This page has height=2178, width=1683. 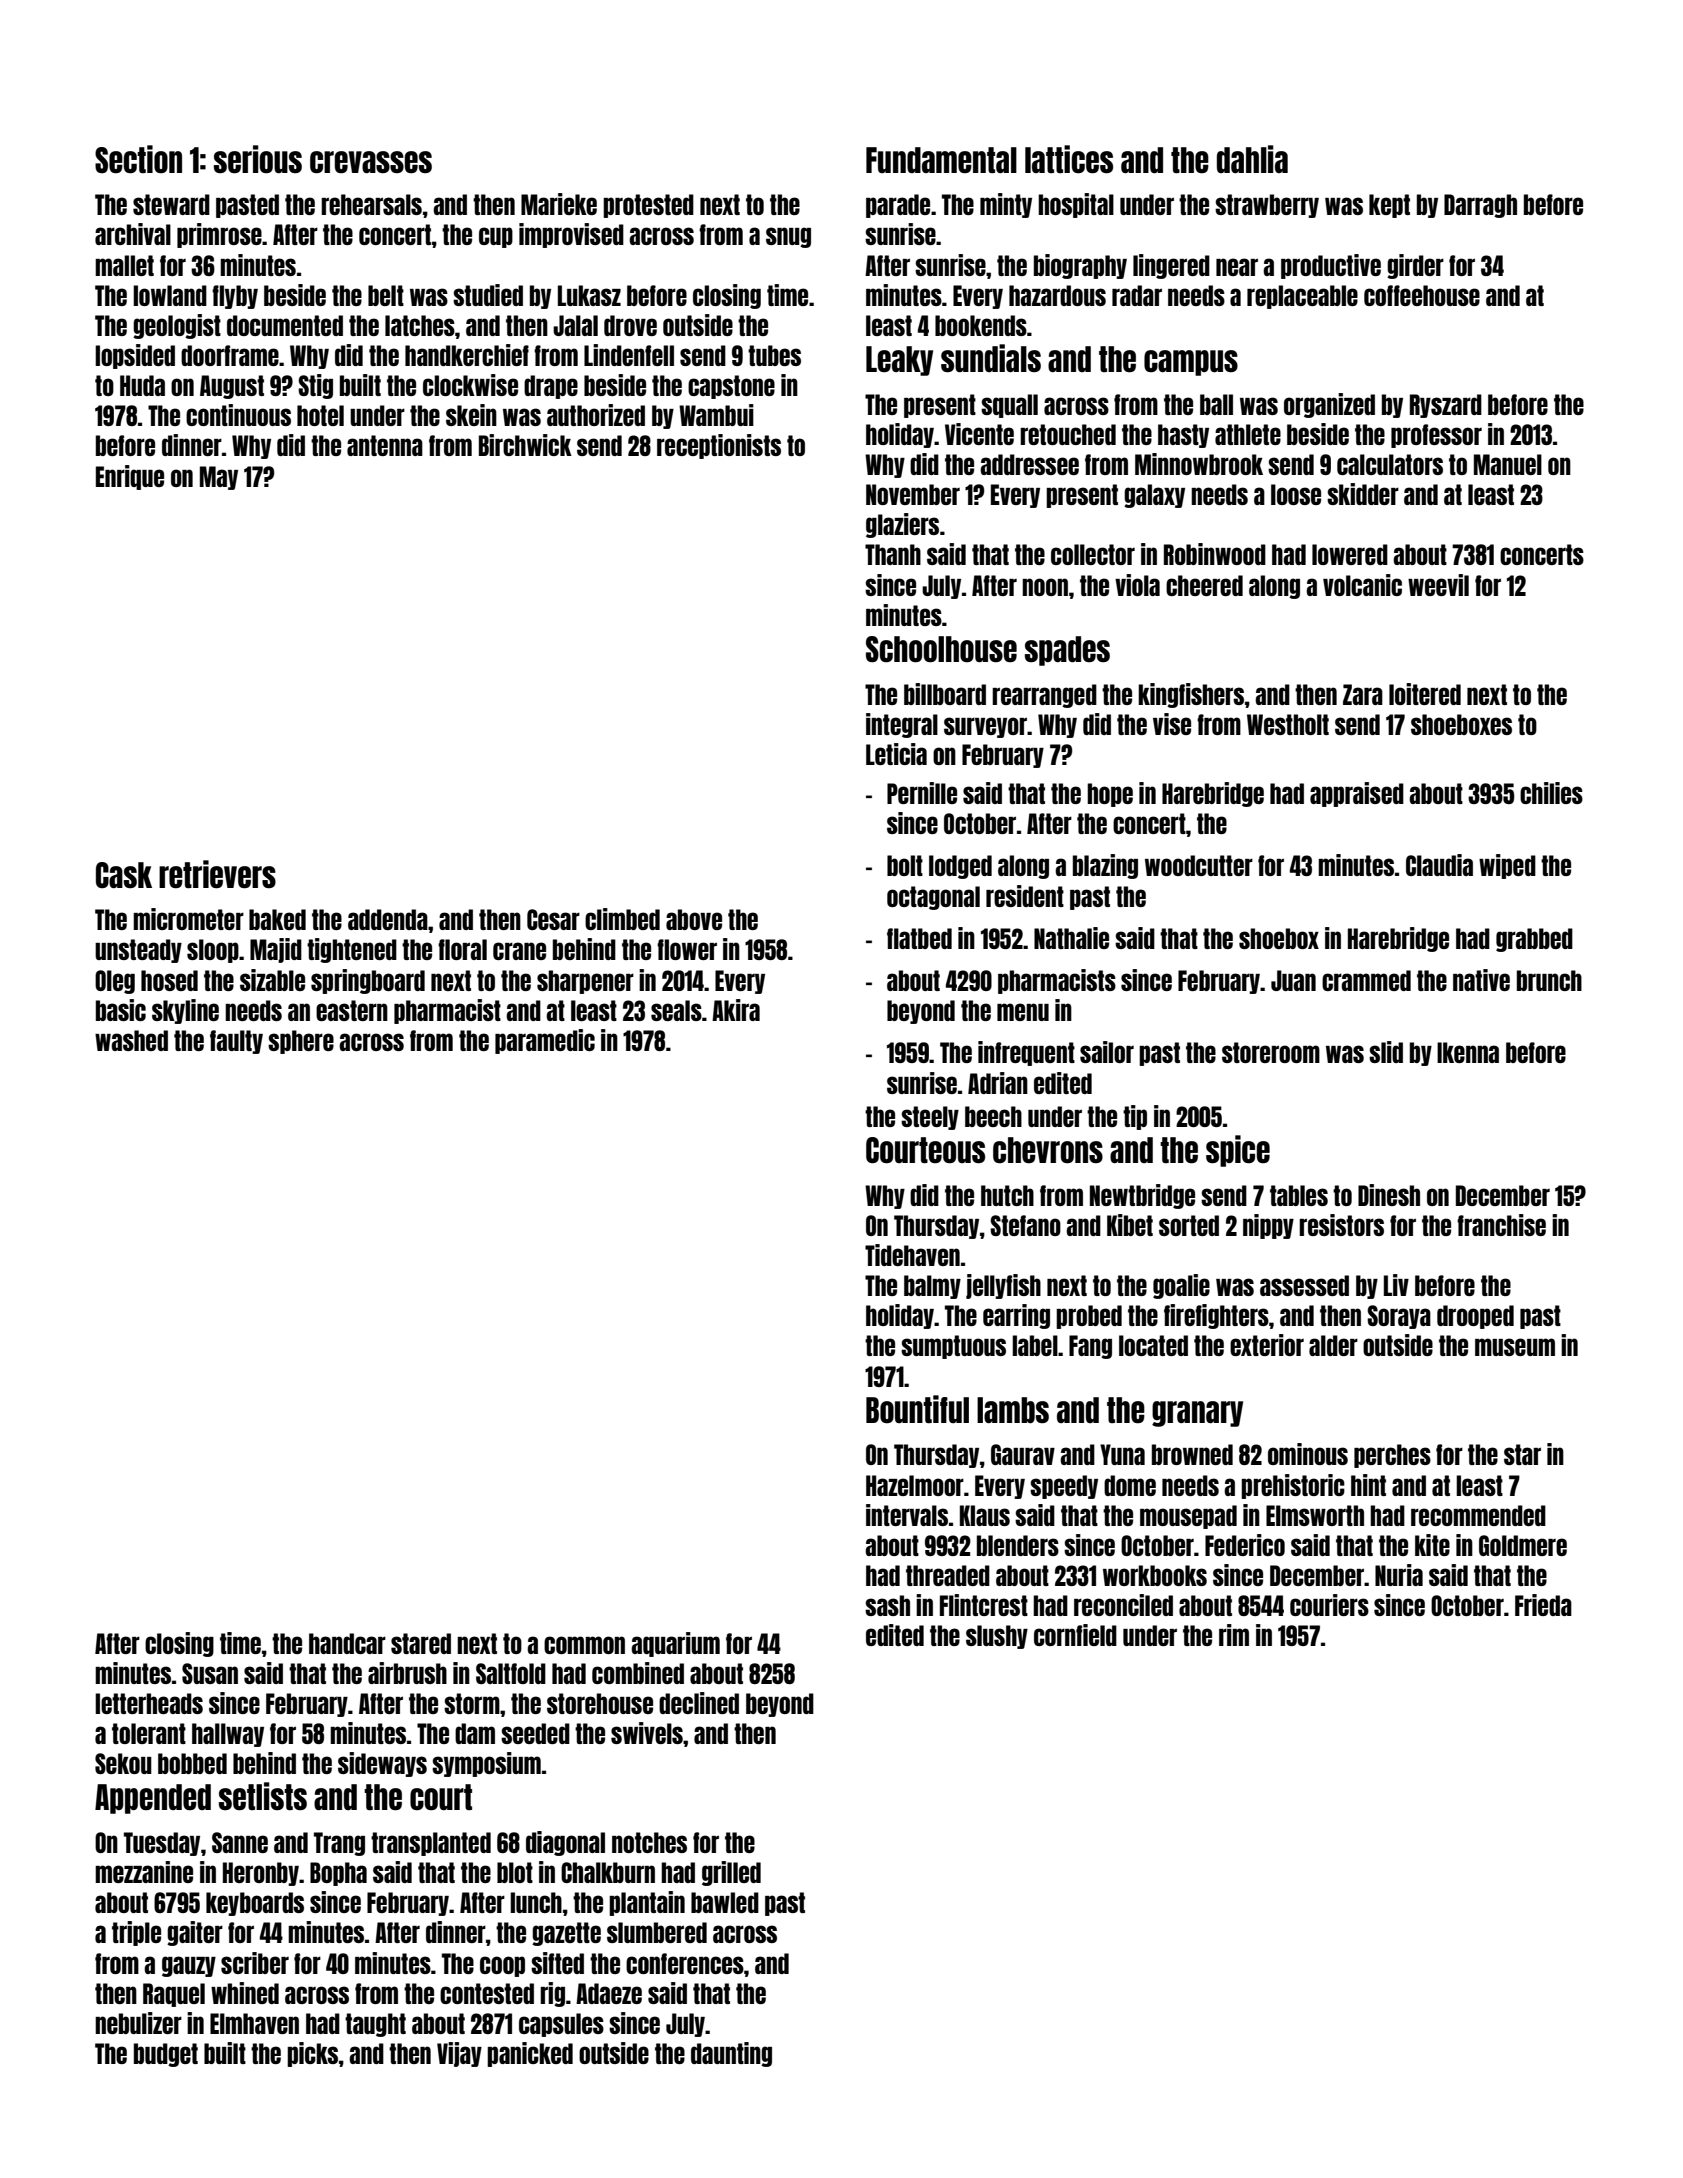 I want to click on cornfield, so click(x=1075, y=1635).
